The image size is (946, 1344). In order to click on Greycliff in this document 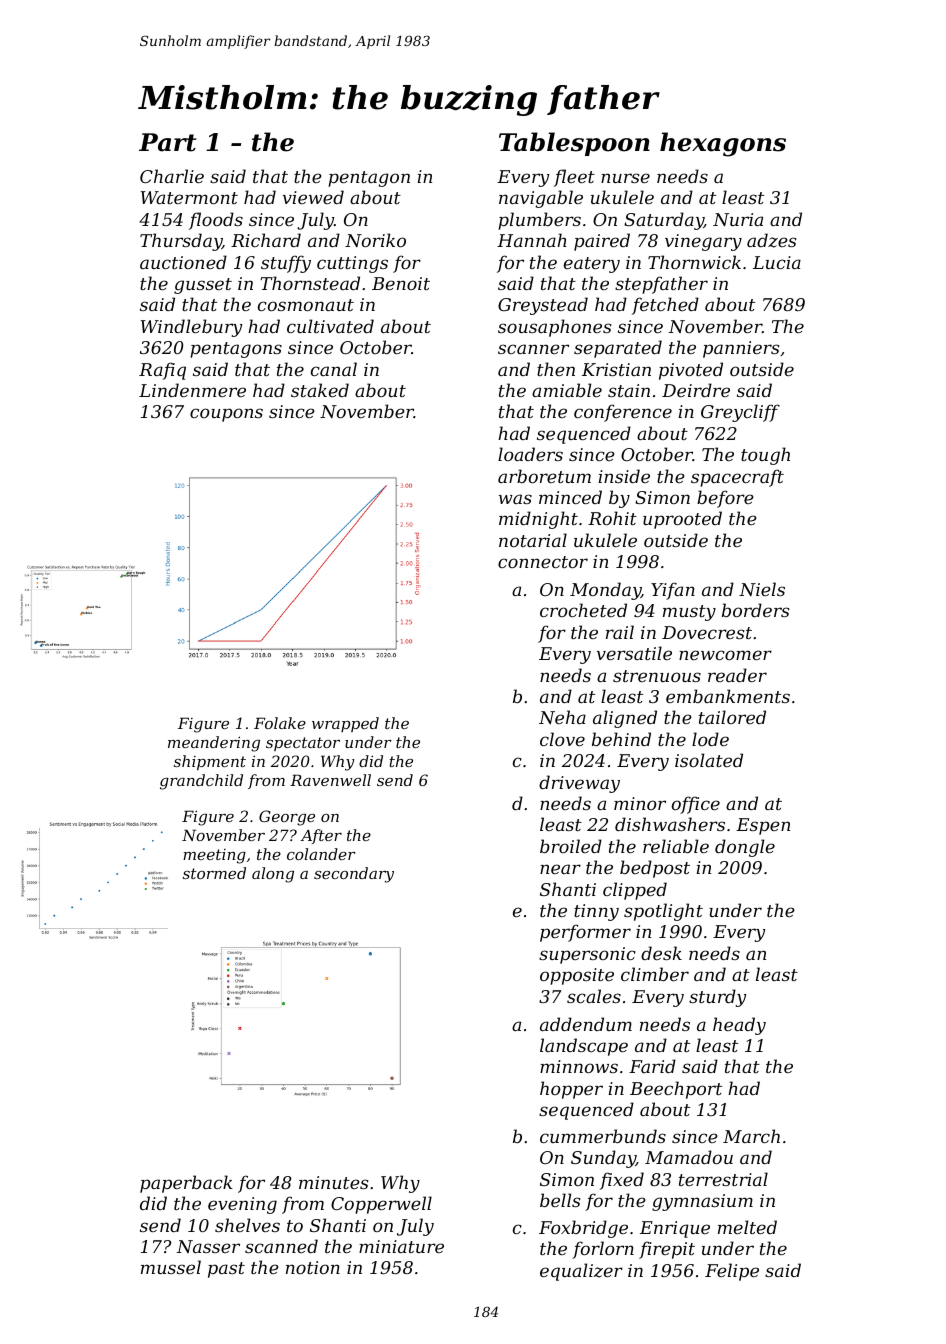, I will do `click(740, 413)`.
